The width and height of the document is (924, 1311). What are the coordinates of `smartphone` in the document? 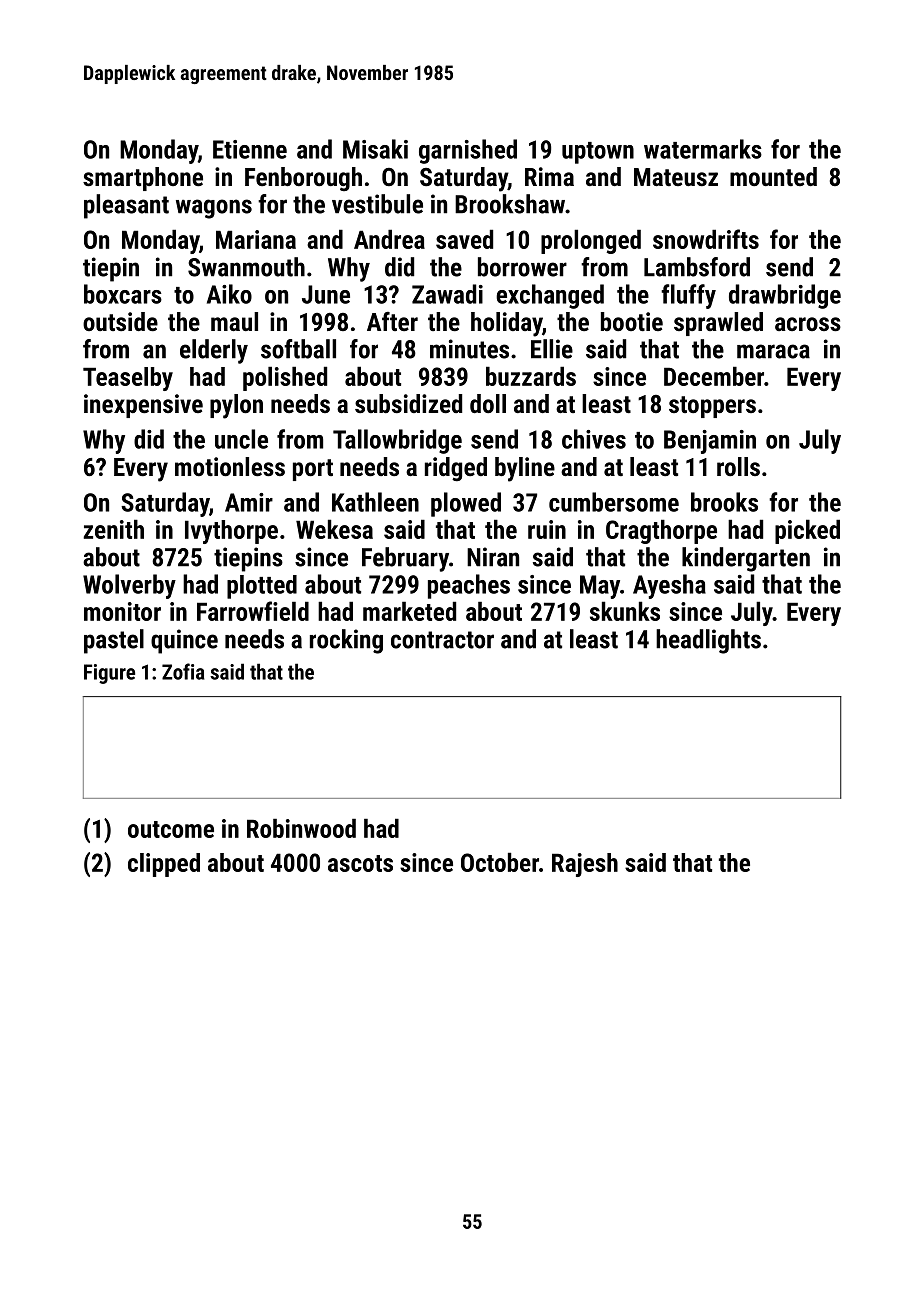 It's located at (143, 179).
